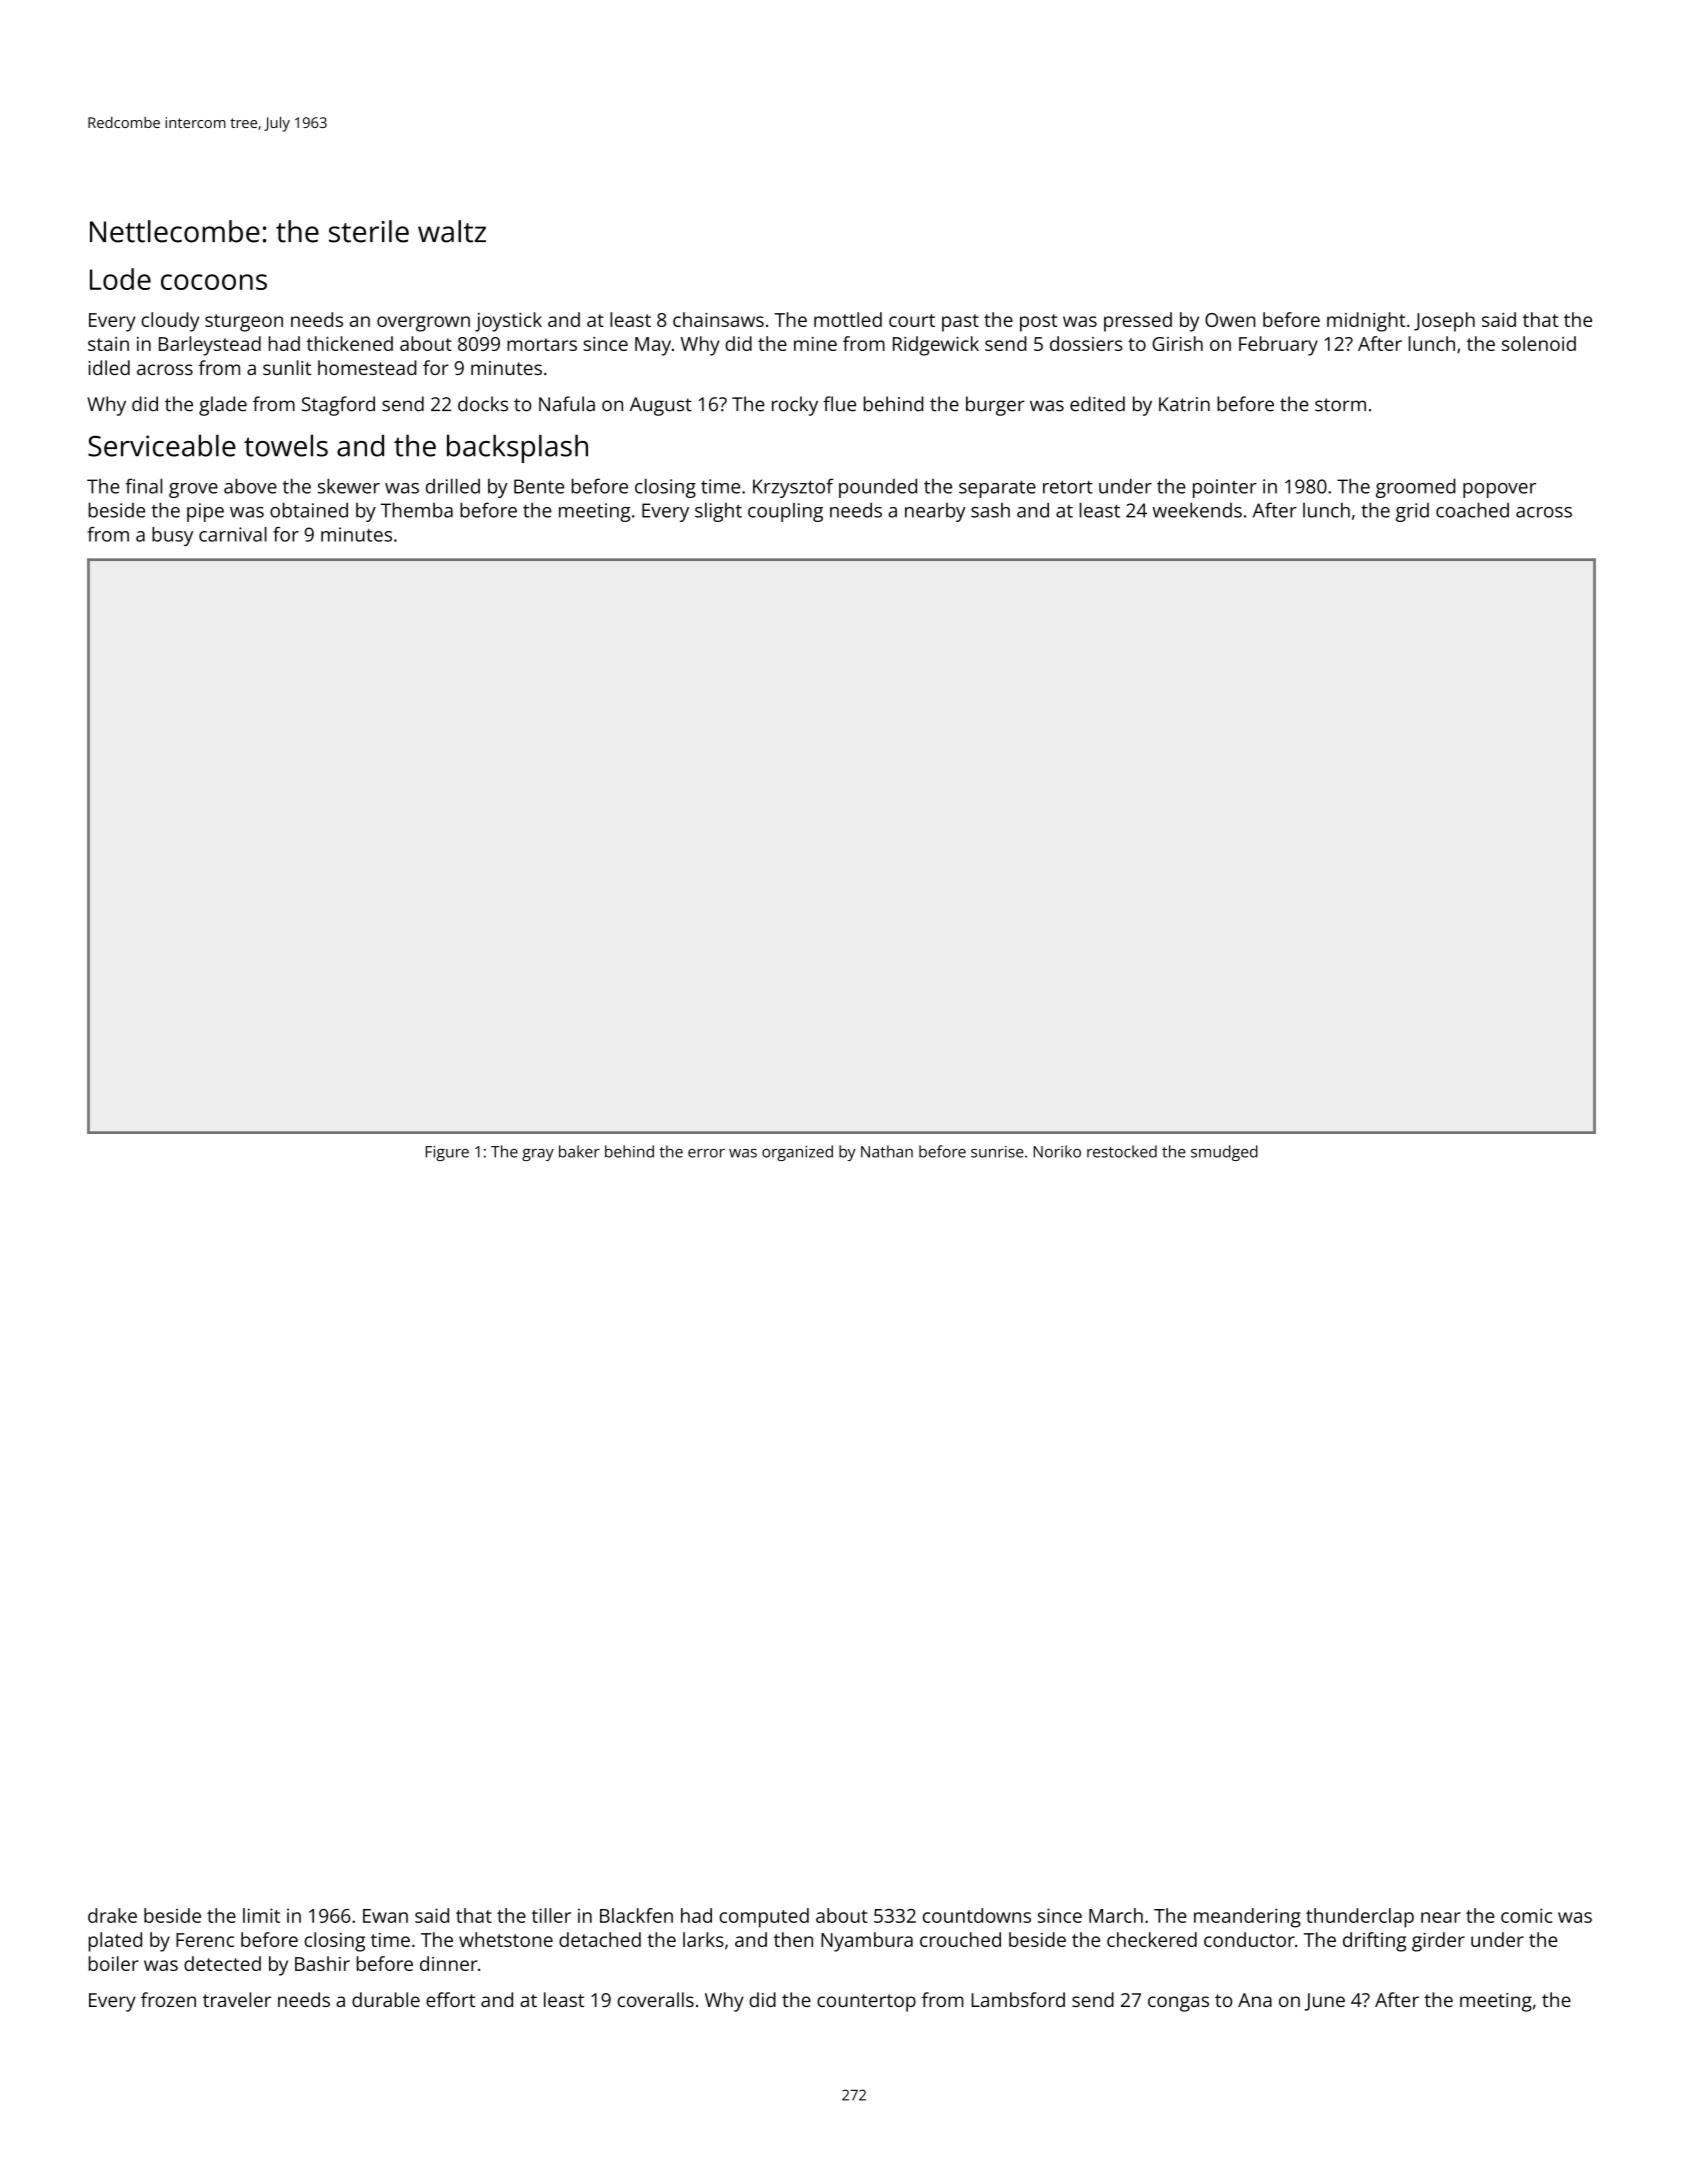 Image resolution: width=1683 pixels, height=2178 pixels. Describe the element at coordinates (706, 1153) in the document. I see `error` at that location.
